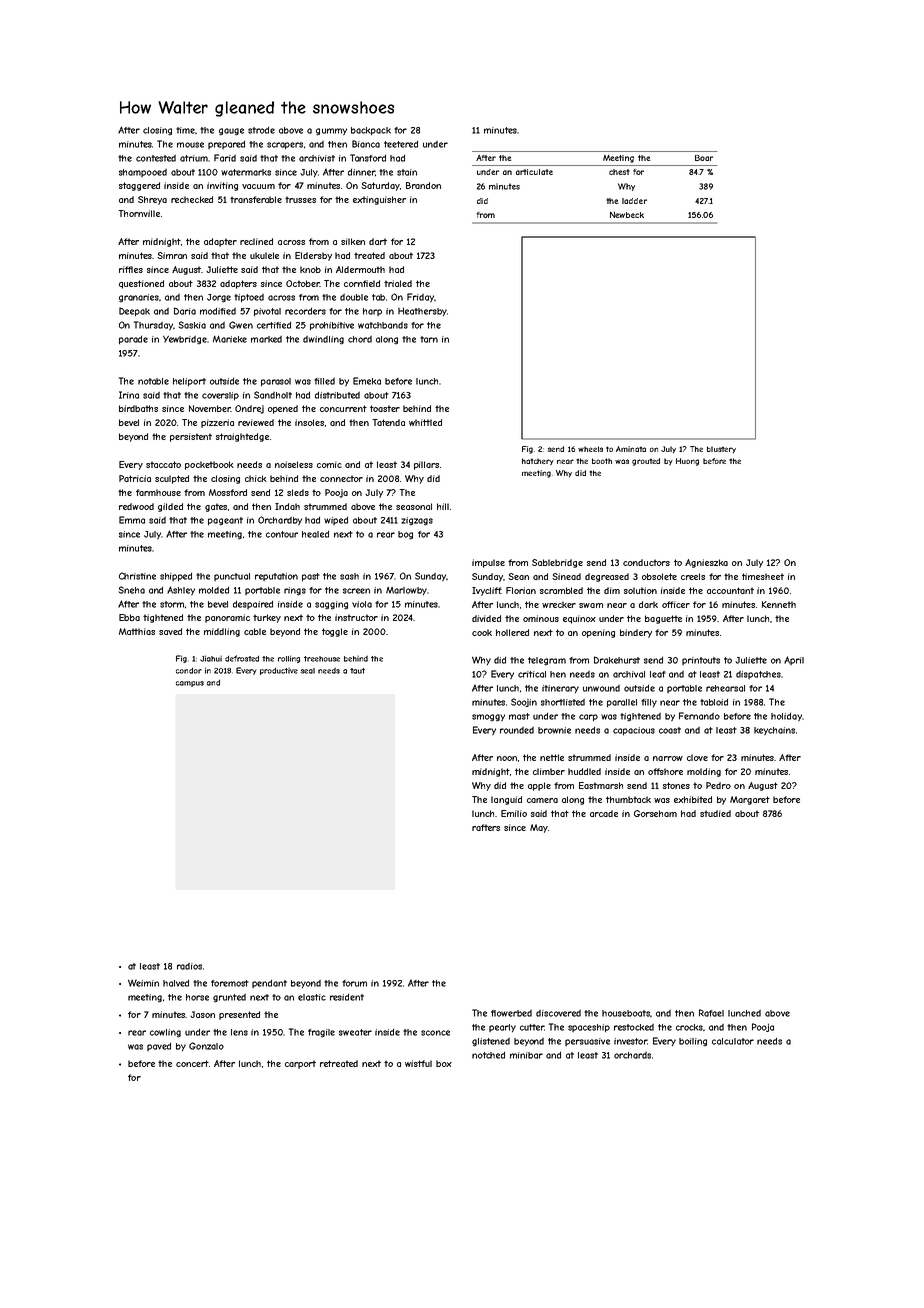  Describe the element at coordinates (534, 172) in the screenshot. I see `articulate` at that location.
